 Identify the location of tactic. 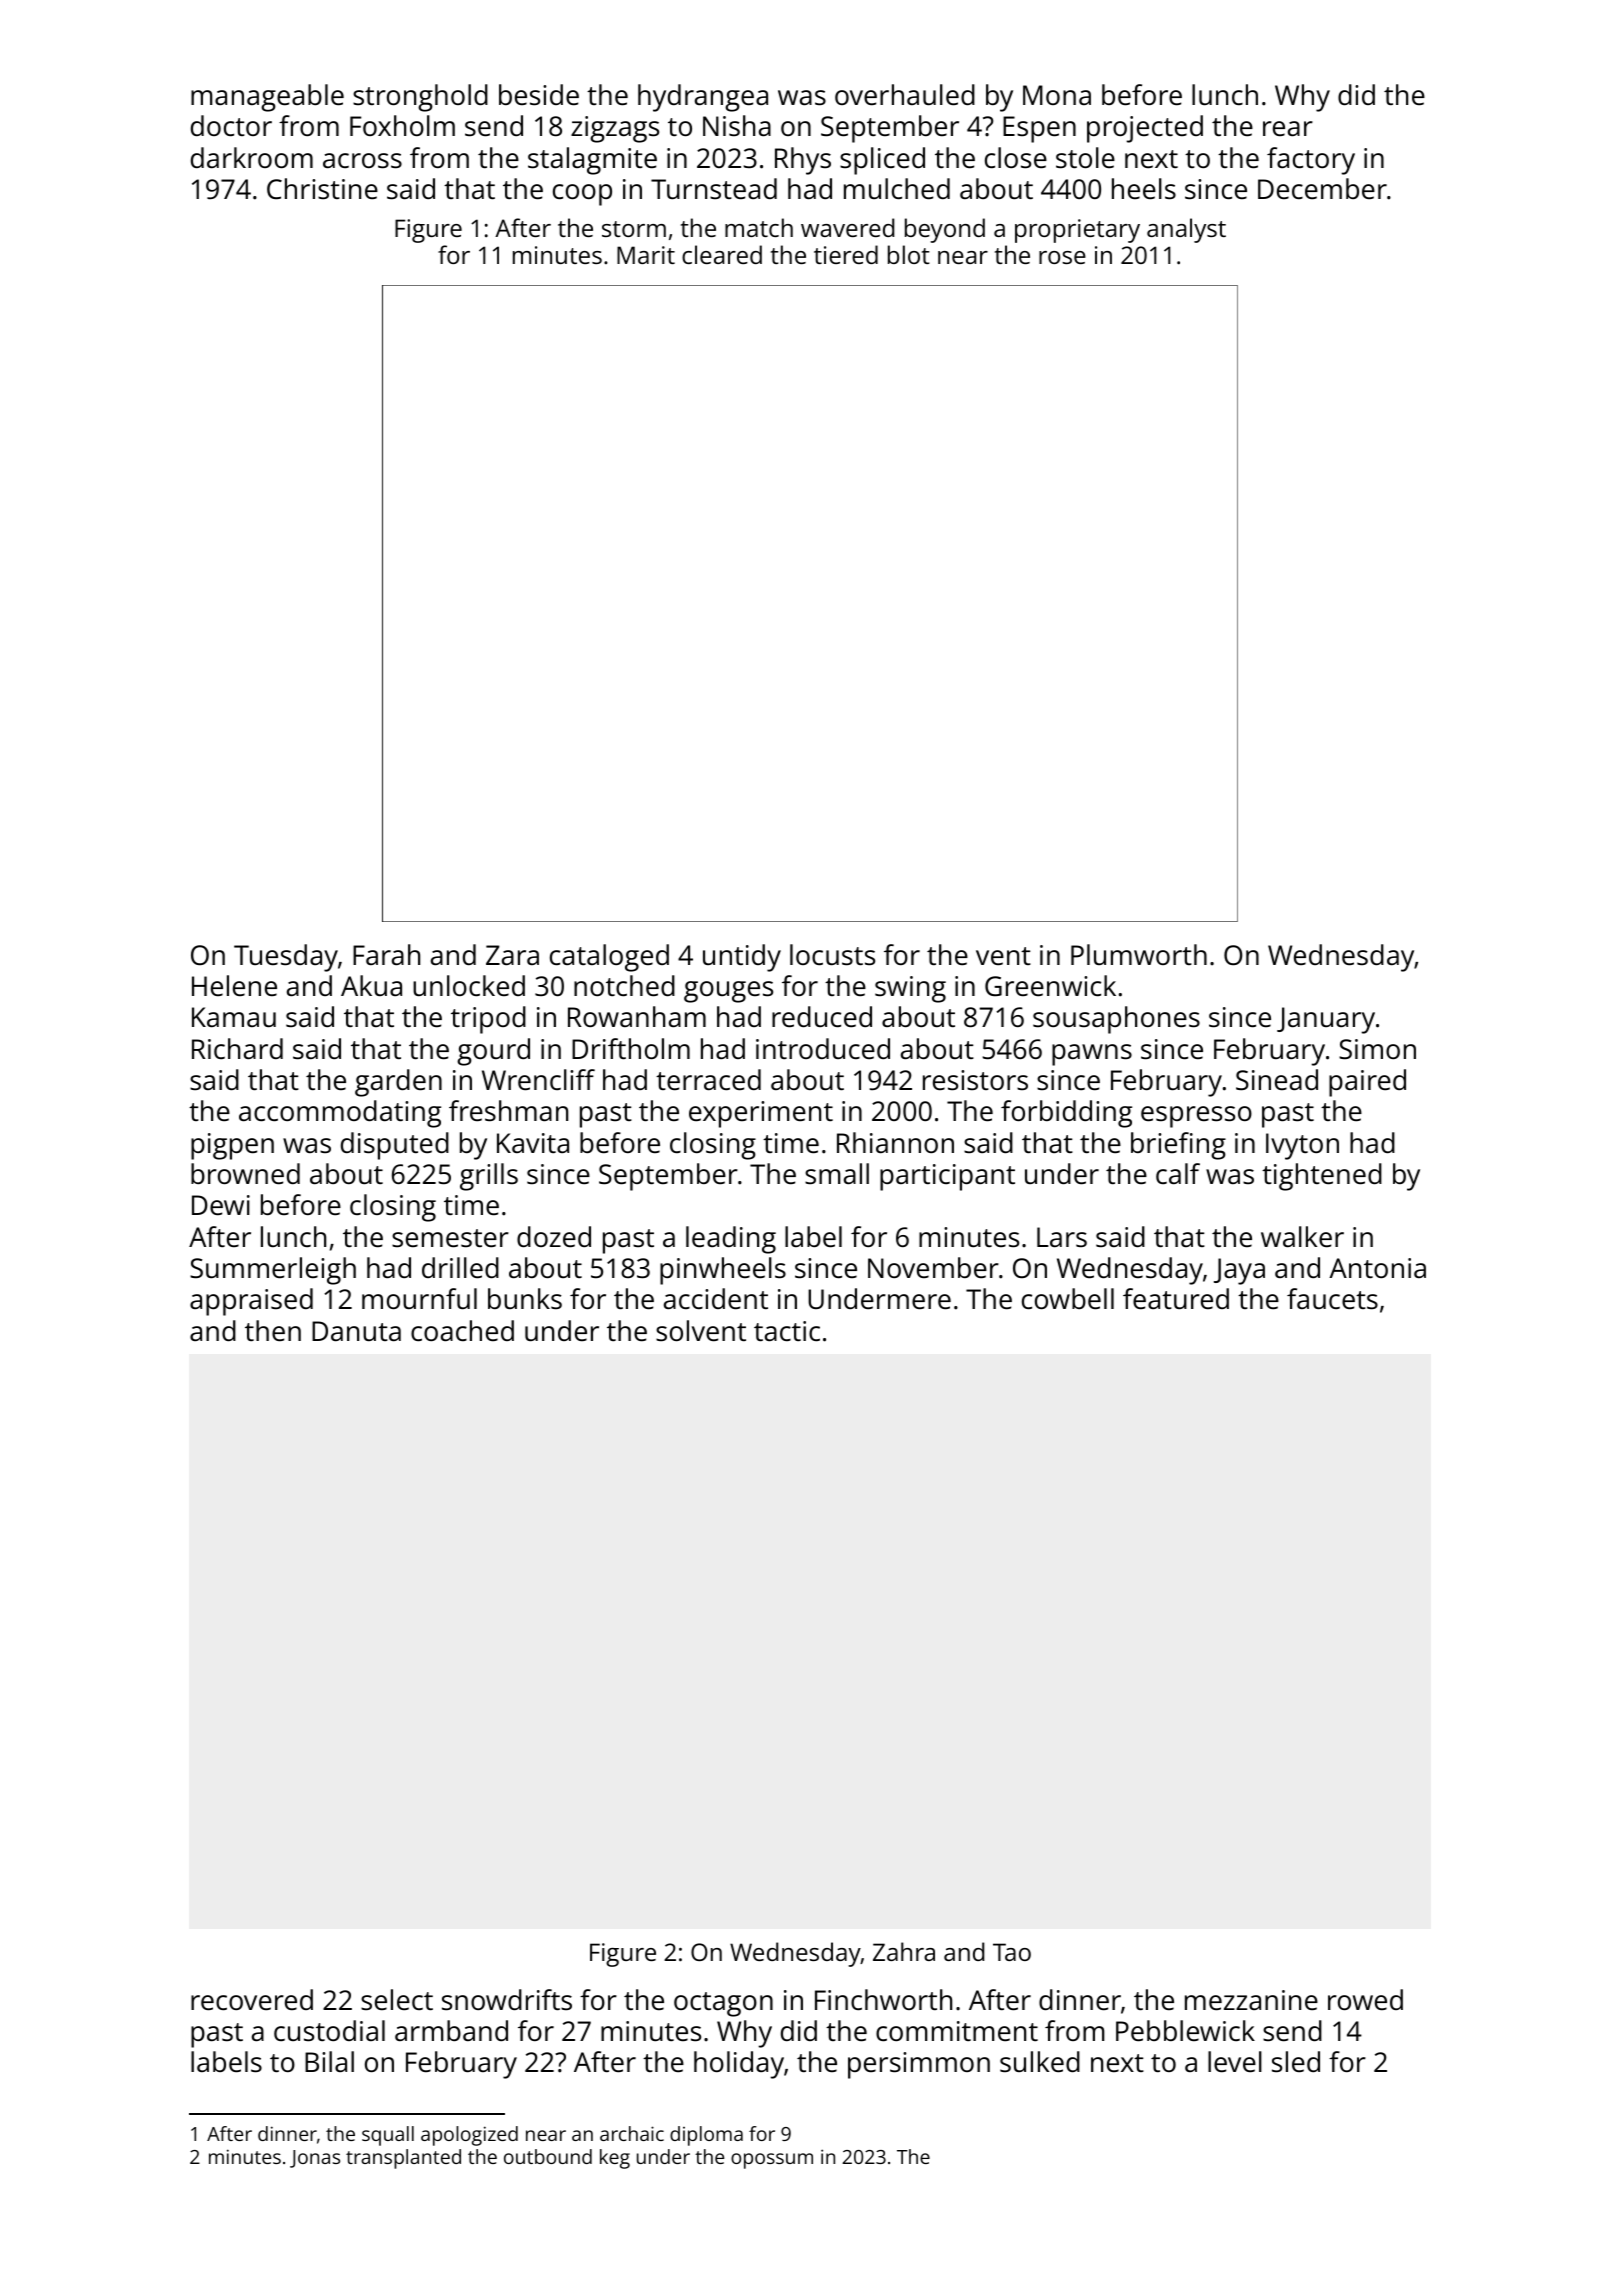
(787, 1331).
